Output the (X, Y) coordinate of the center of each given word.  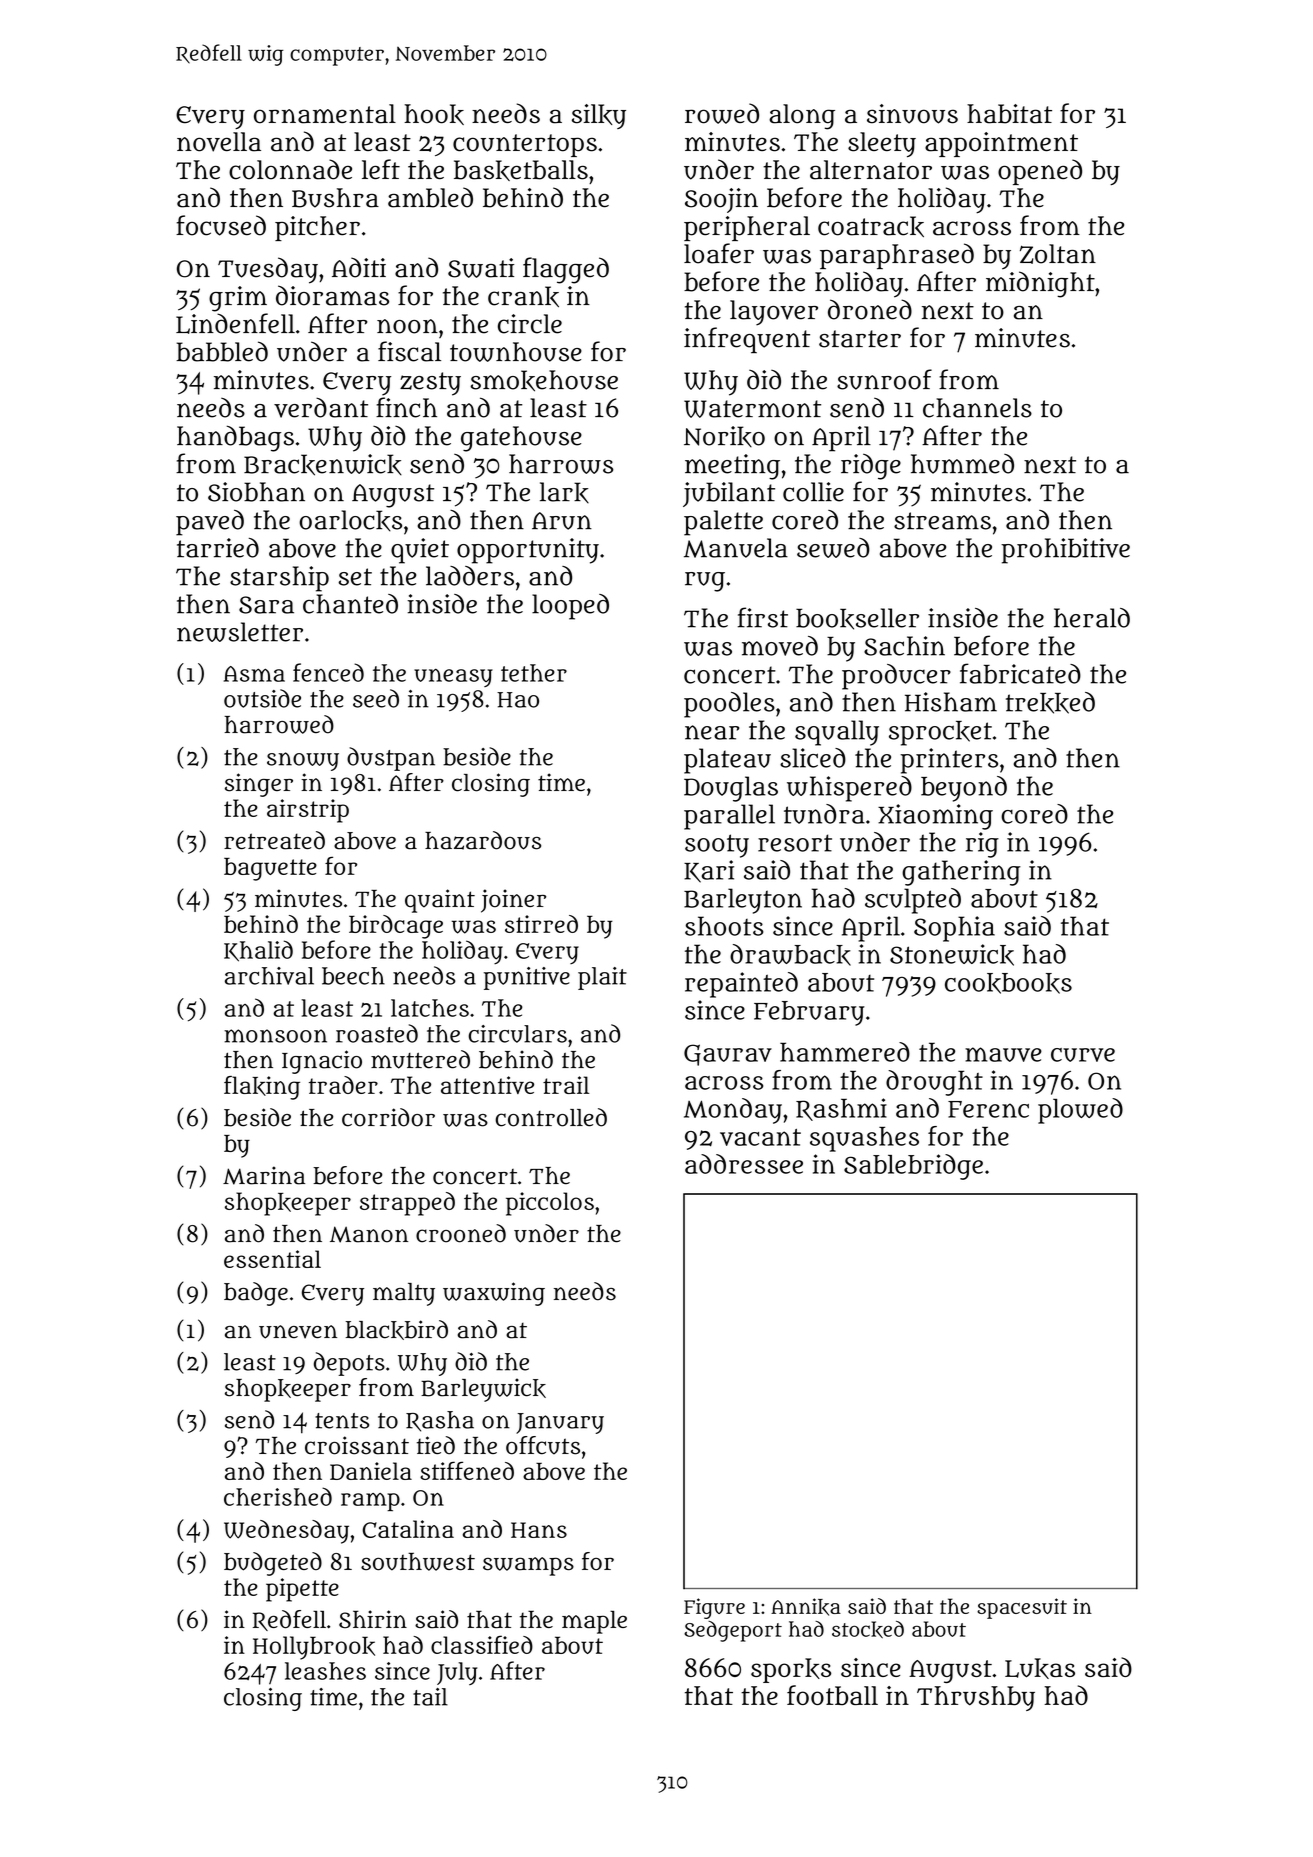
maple (594, 1622)
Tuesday (268, 270)
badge (256, 1294)
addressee (744, 1164)
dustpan (391, 759)
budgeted (273, 1564)
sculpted (913, 901)
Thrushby (976, 1698)
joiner (513, 901)
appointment (1001, 144)
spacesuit (1022, 1608)
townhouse (516, 352)
